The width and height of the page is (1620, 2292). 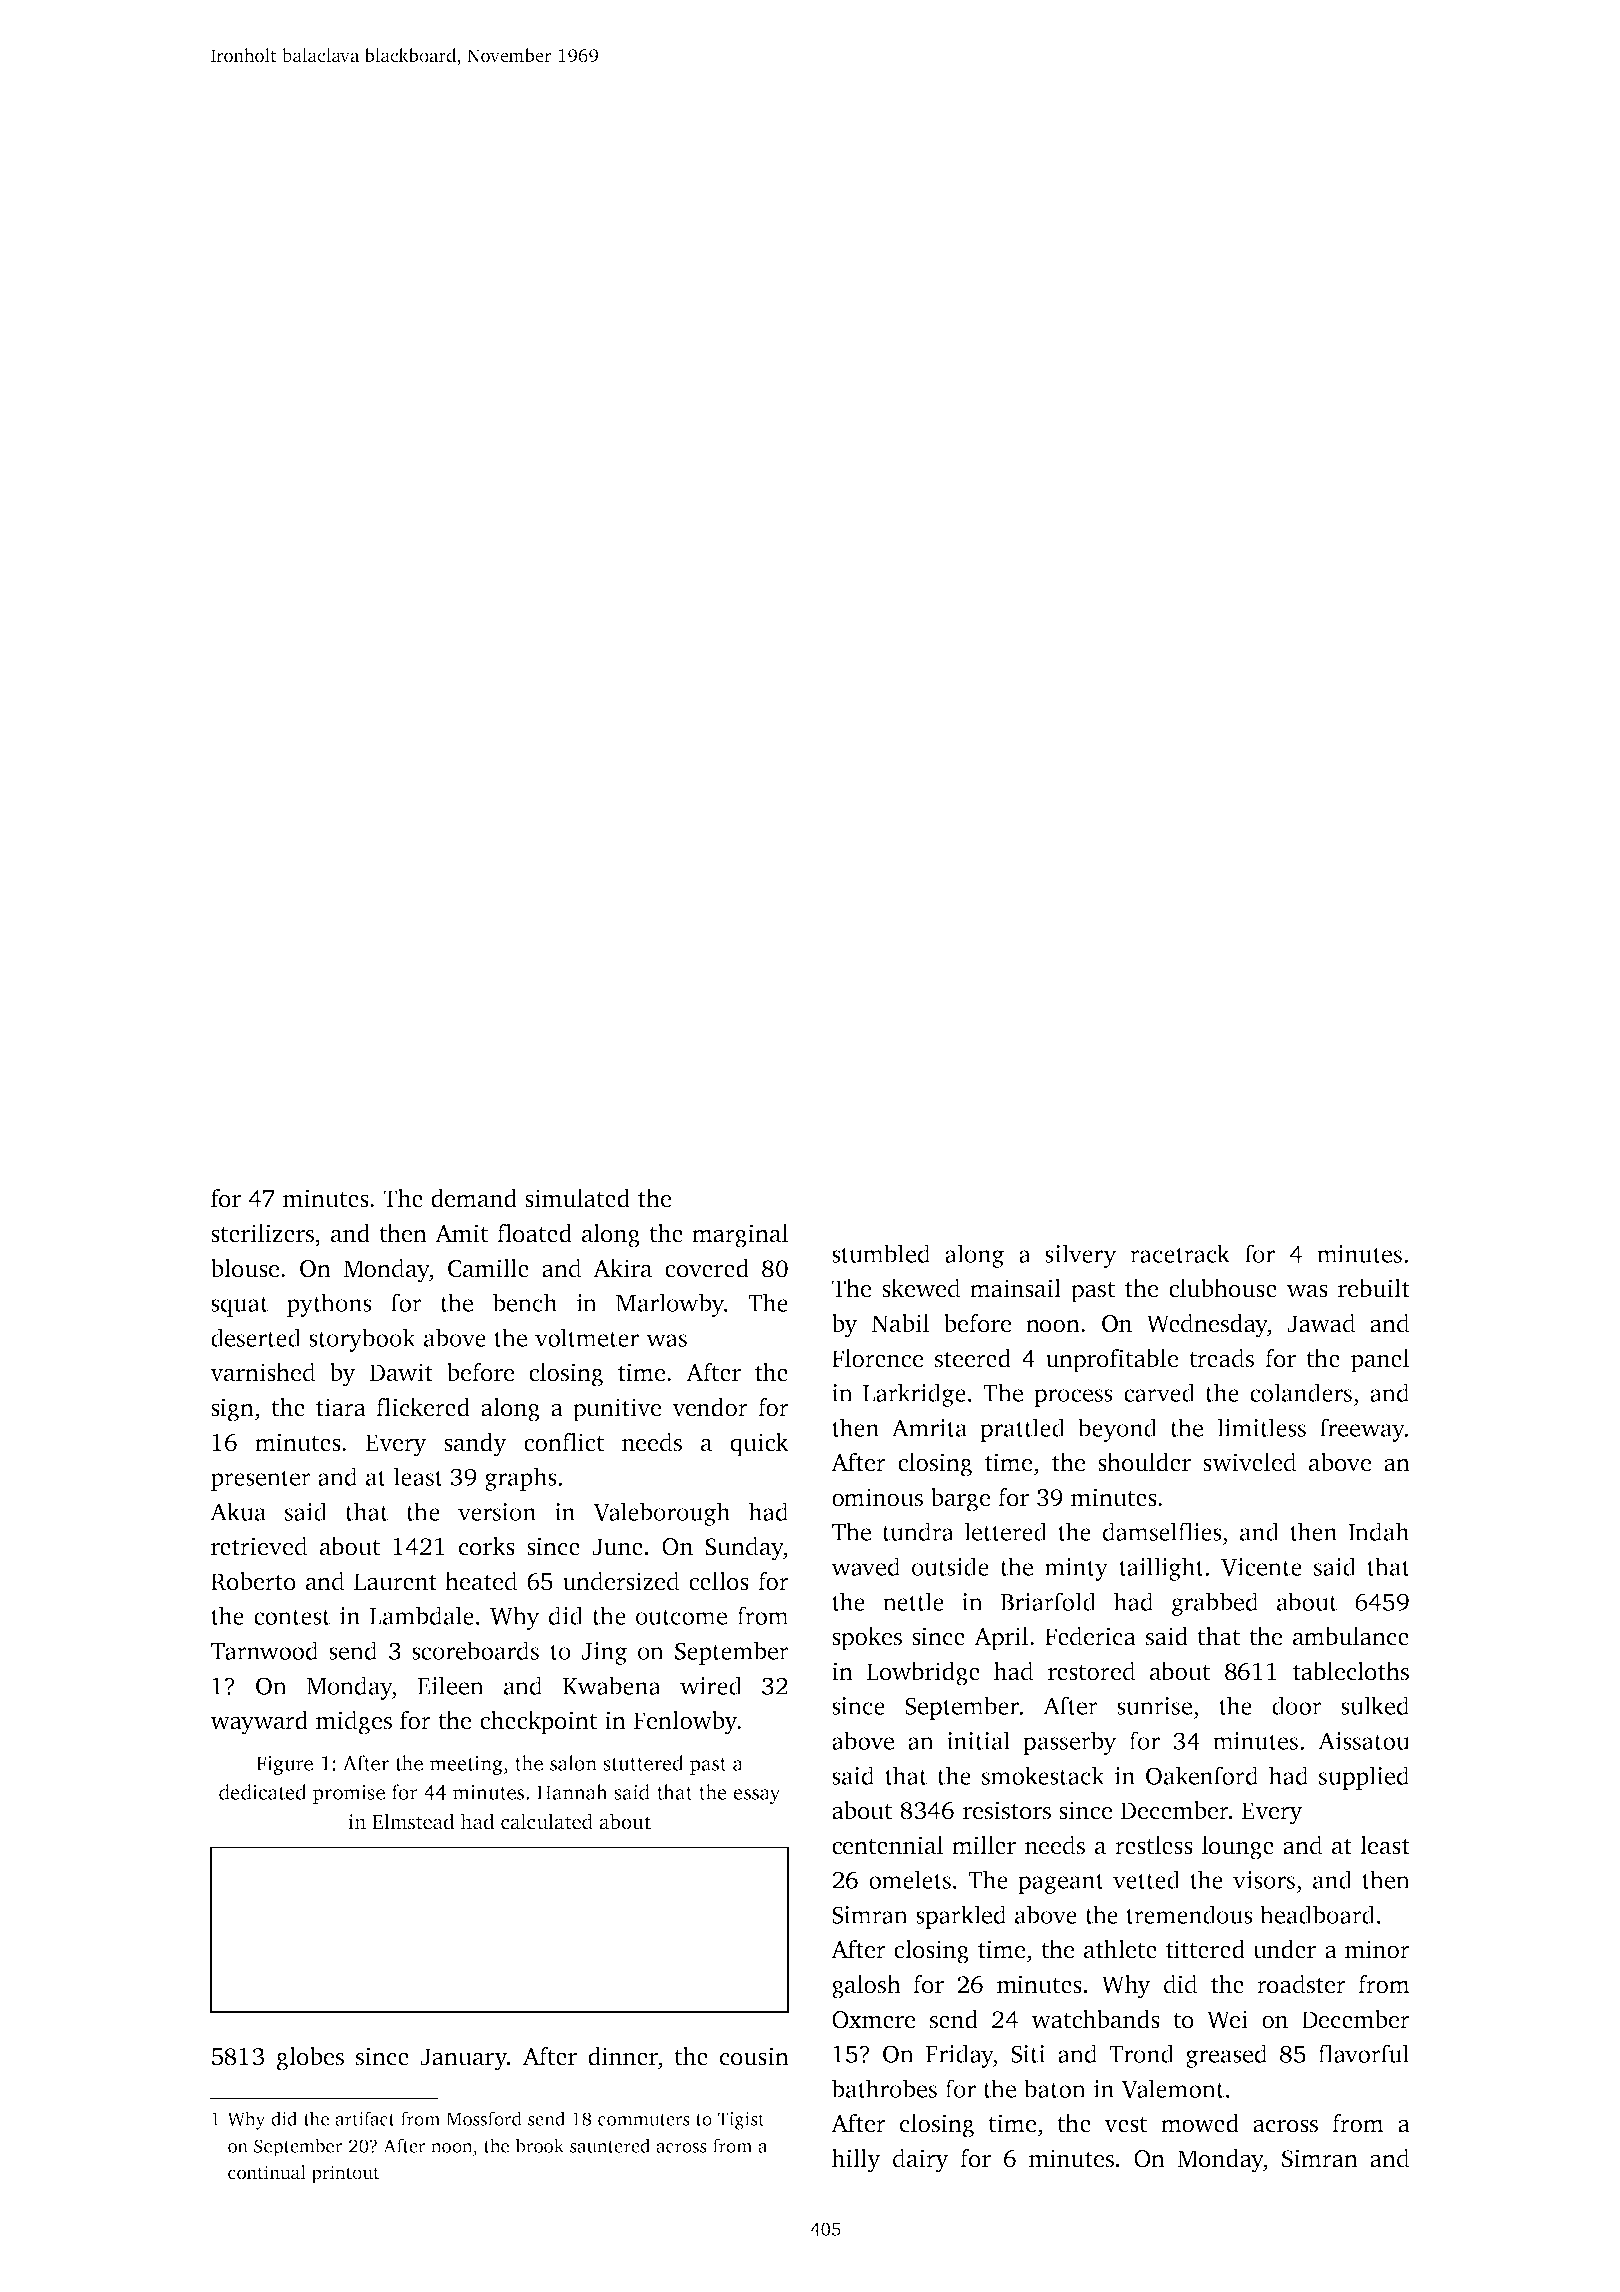 I want to click on initial, so click(x=978, y=1740).
